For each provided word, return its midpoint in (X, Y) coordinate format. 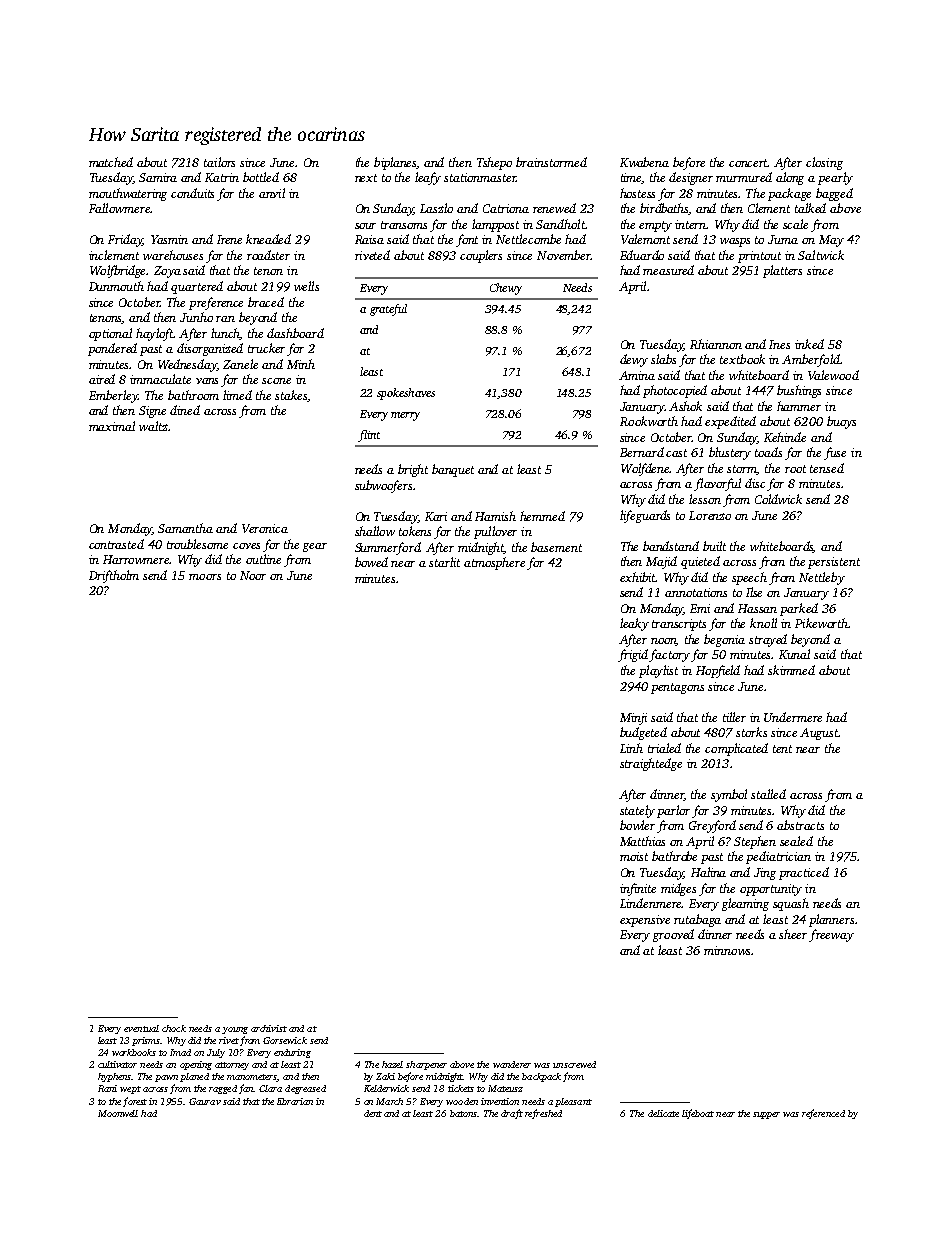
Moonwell (118, 1113)
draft (512, 1114)
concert (749, 163)
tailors (219, 162)
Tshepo (494, 163)
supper (766, 1115)
